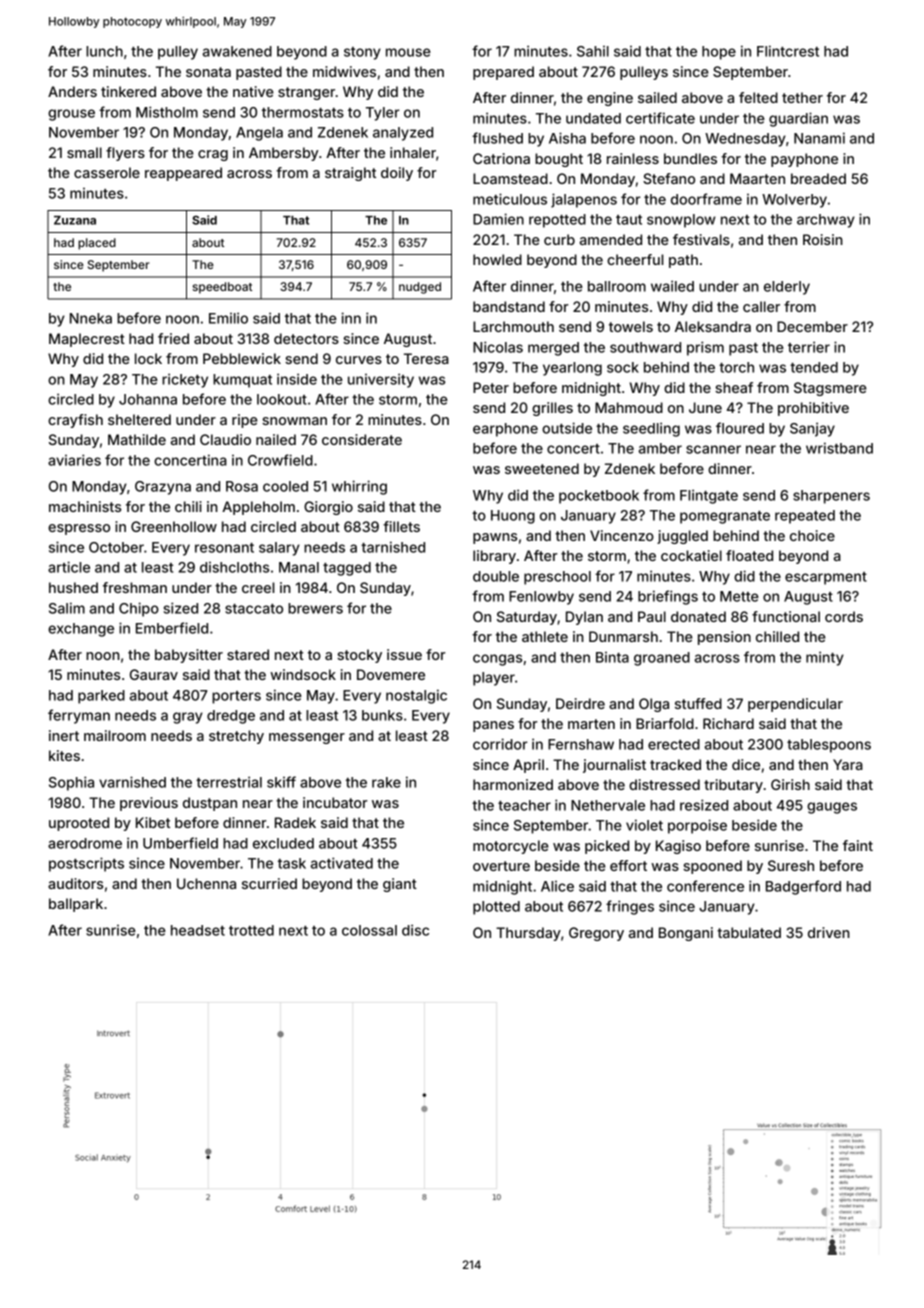 The height and width of the screenshot is (1308, 924). Describe the element at coordinates (188, 718) in the screenshot. I see `gray` at that location.
